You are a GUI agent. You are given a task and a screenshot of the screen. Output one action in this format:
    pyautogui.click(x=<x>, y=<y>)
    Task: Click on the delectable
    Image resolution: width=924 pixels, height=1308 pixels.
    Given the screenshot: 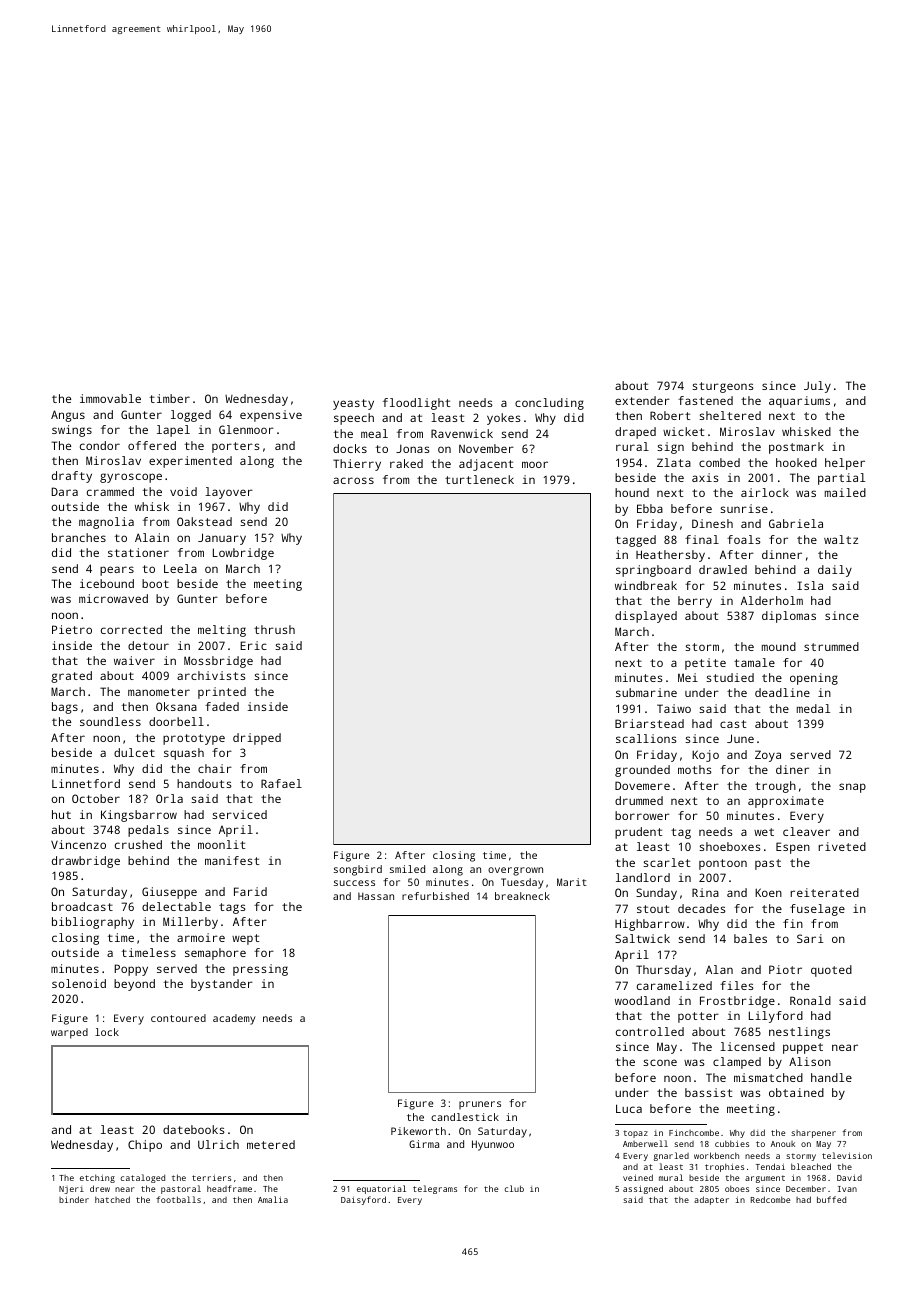 What is the action you would take?
    pyautogui.click(x=176, y=906)
